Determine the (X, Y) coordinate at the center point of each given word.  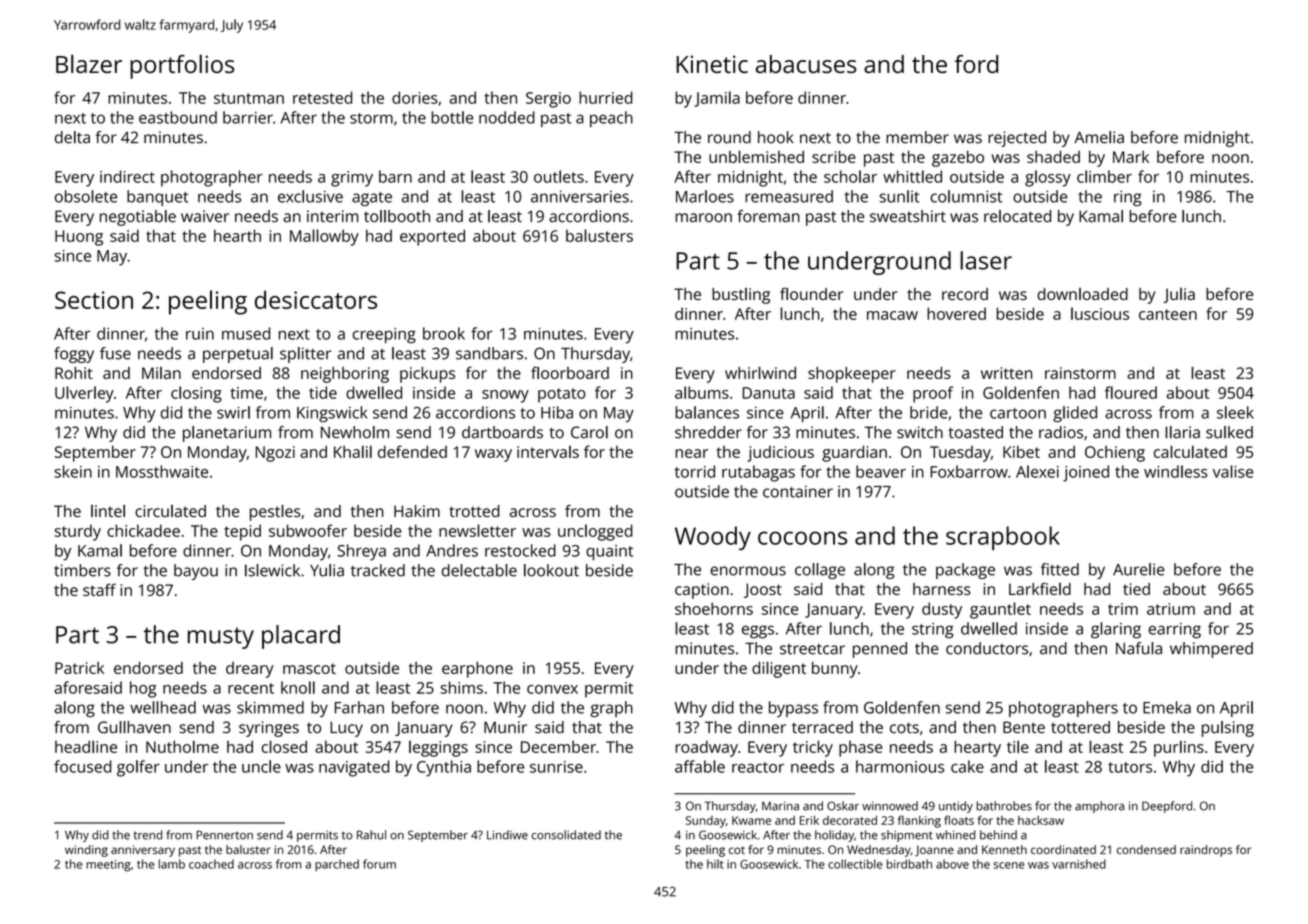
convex (552, 689)
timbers (82, 570)
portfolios (182, 66)
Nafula (1139, 648)
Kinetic (712, 64)
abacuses (806, 64)
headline (86, 746)
